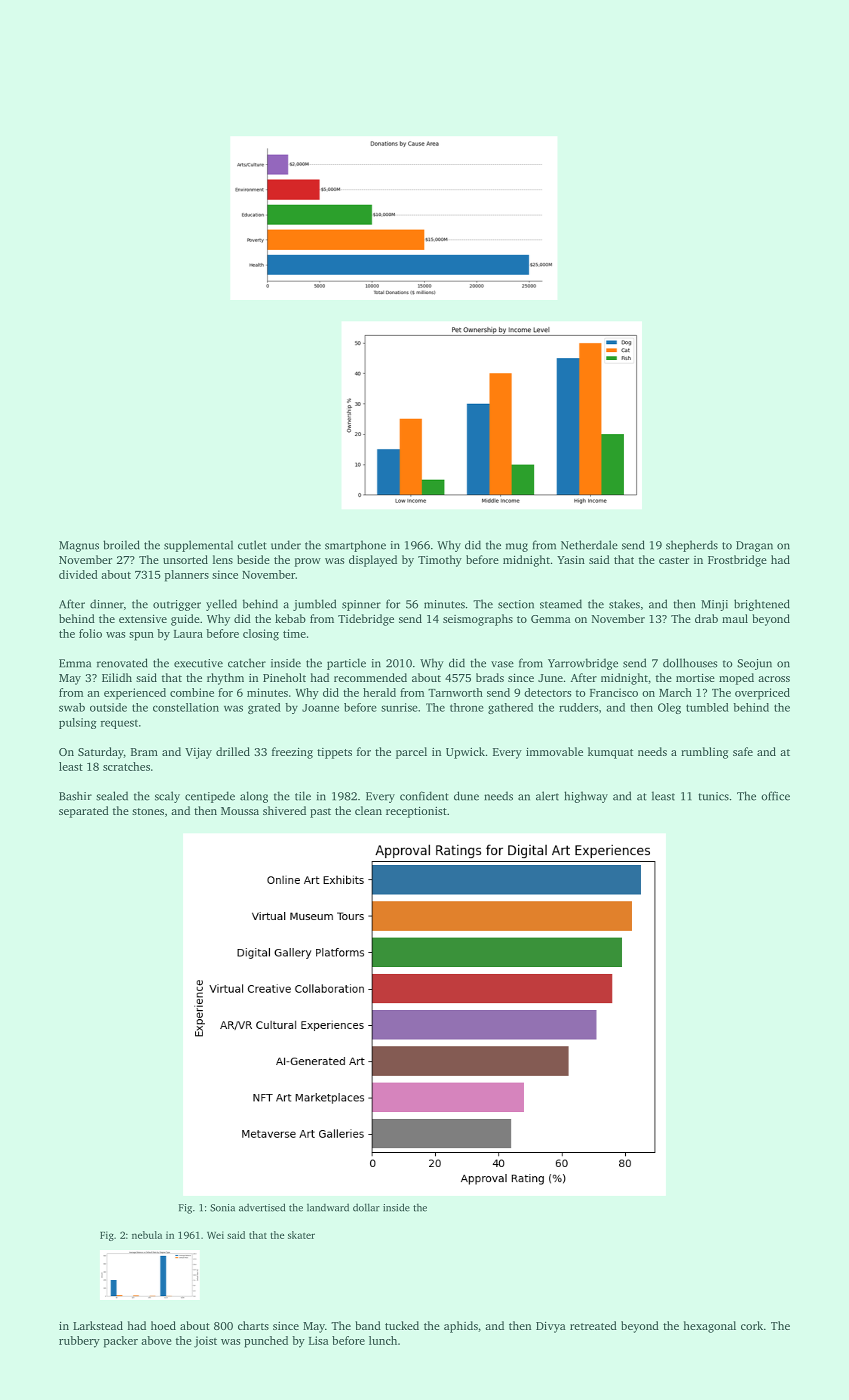  Describe the element at coordinates (502, 664) in the screenshot. I see `vase` at that location.
